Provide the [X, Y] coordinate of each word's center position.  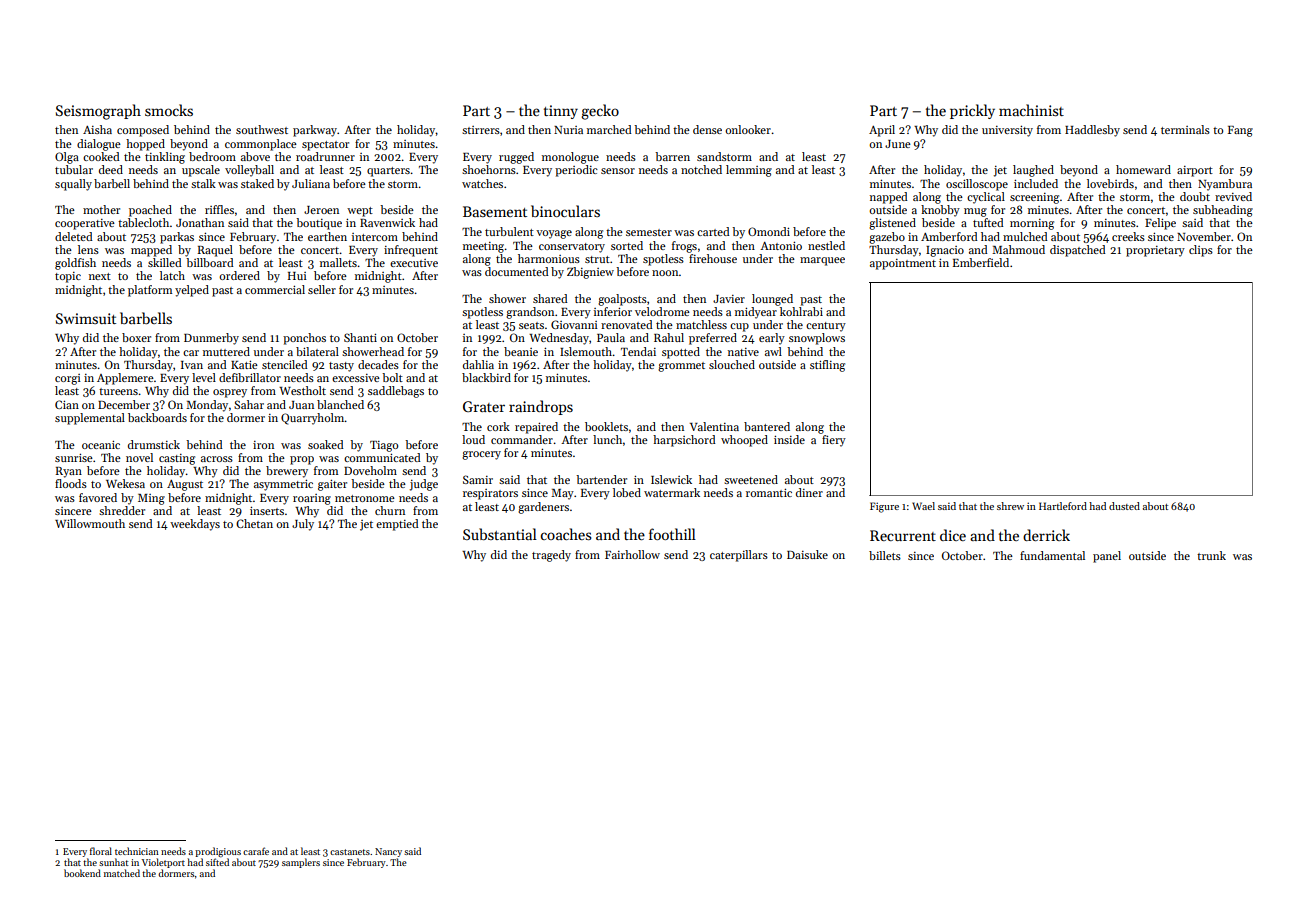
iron [263, 445]
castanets [350, 852]
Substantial [500, 534]
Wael [923, 506]
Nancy [388, 852]
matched [122, 873]
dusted [1124, 506]
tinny [561, 112]
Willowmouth [90, 523]
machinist [1031, 110]
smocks [169, 110]
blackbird [486, 377]
